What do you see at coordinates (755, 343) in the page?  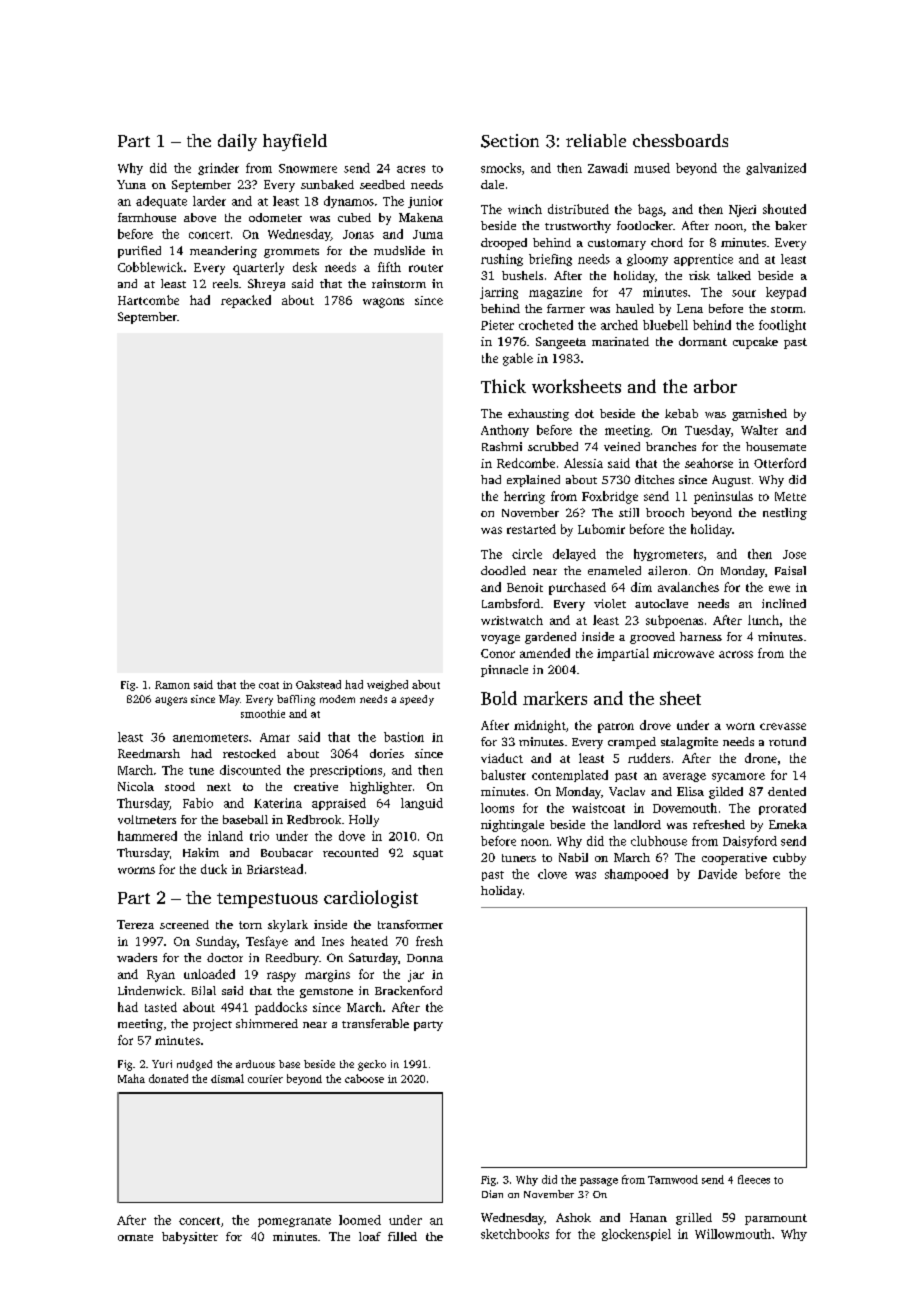 I see `cupcake` at bounding box center [755, 343].
